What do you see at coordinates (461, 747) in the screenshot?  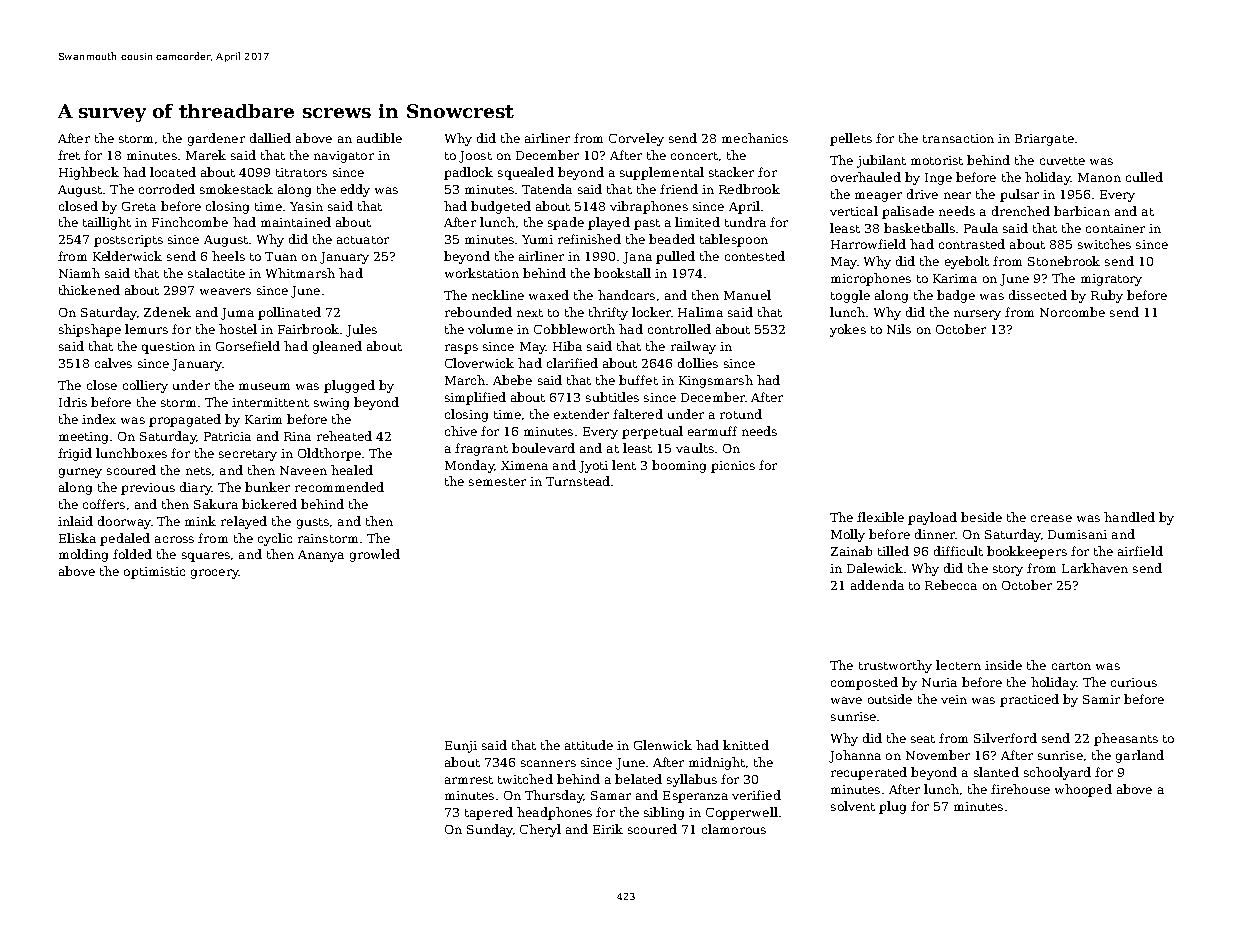 I see `Eunji` at bounding box center [461, 747].
